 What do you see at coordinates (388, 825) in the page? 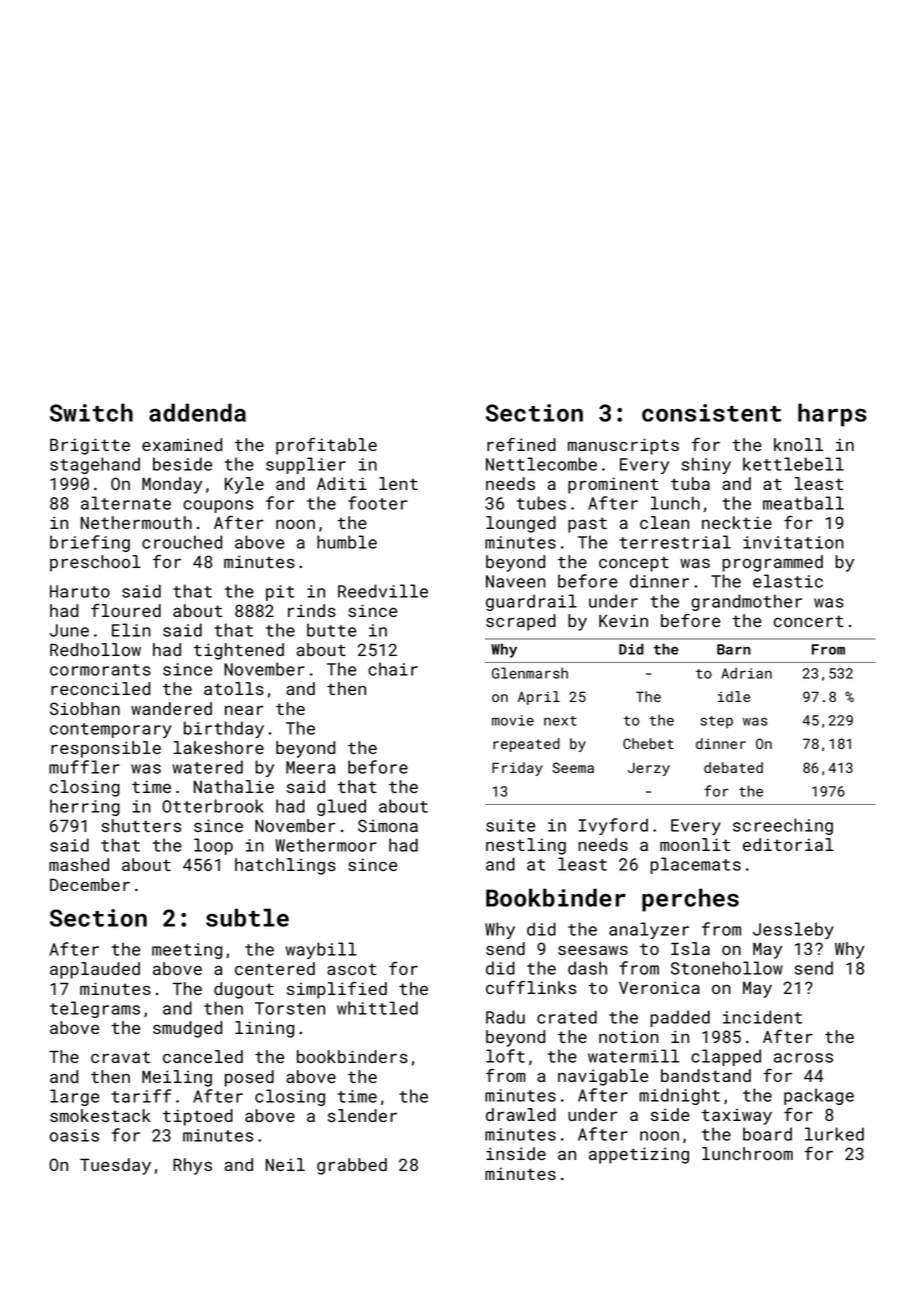
I see `Simona` at bounding box center [388, 825].
